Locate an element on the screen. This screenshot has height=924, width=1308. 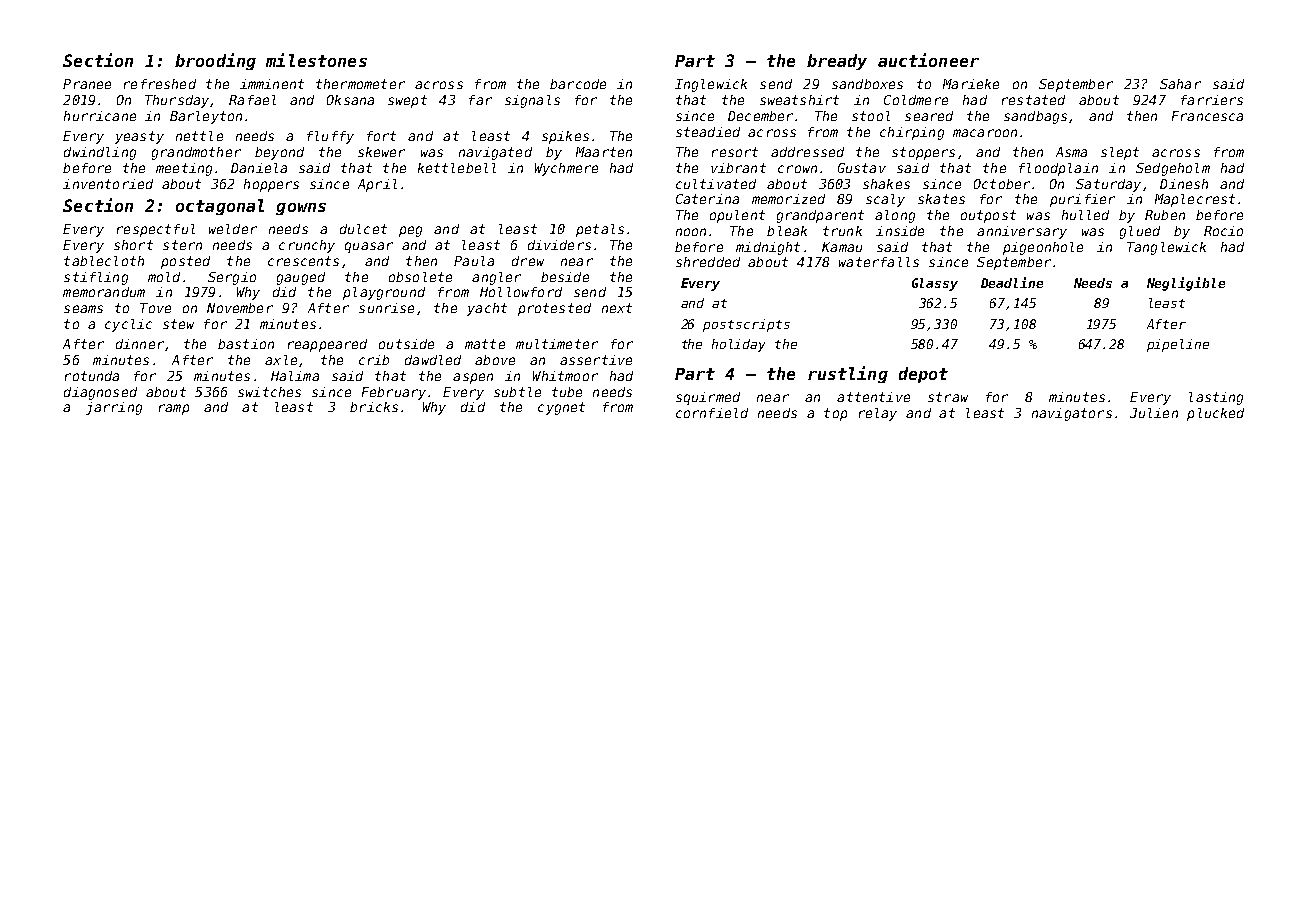
signals is located at coordinates (532, 101).
